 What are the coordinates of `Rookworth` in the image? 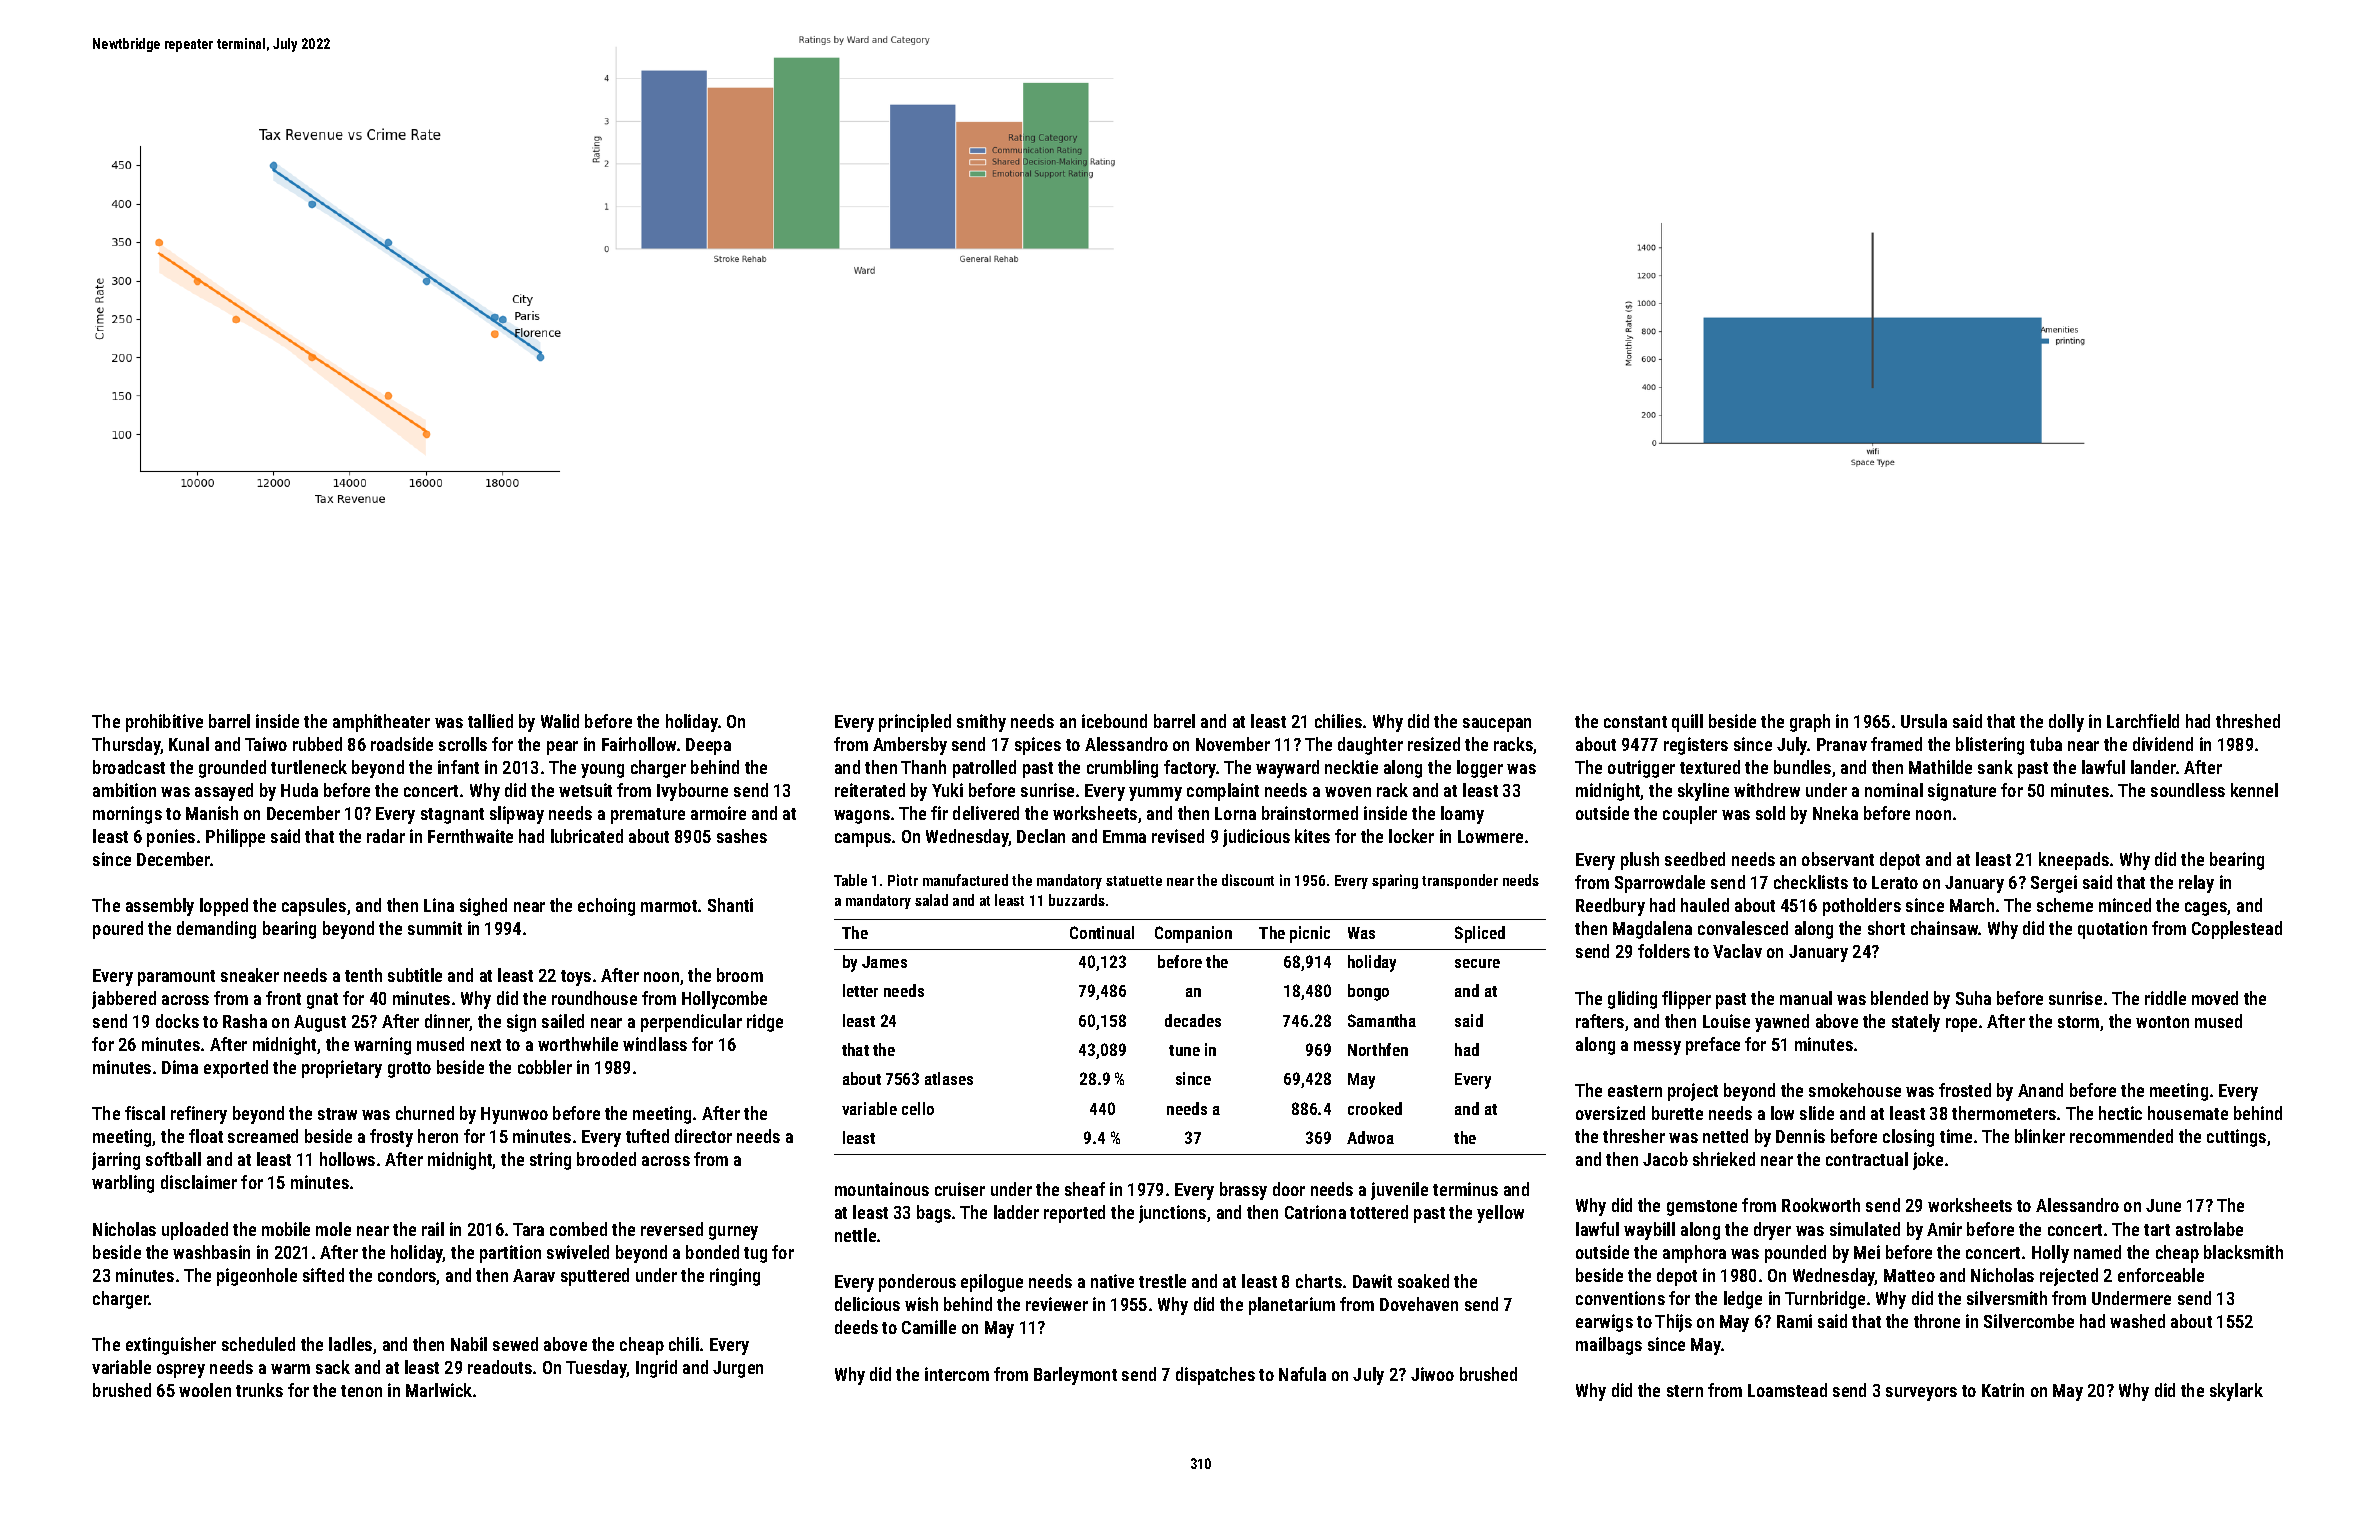 It's located at (1821, 1205).
